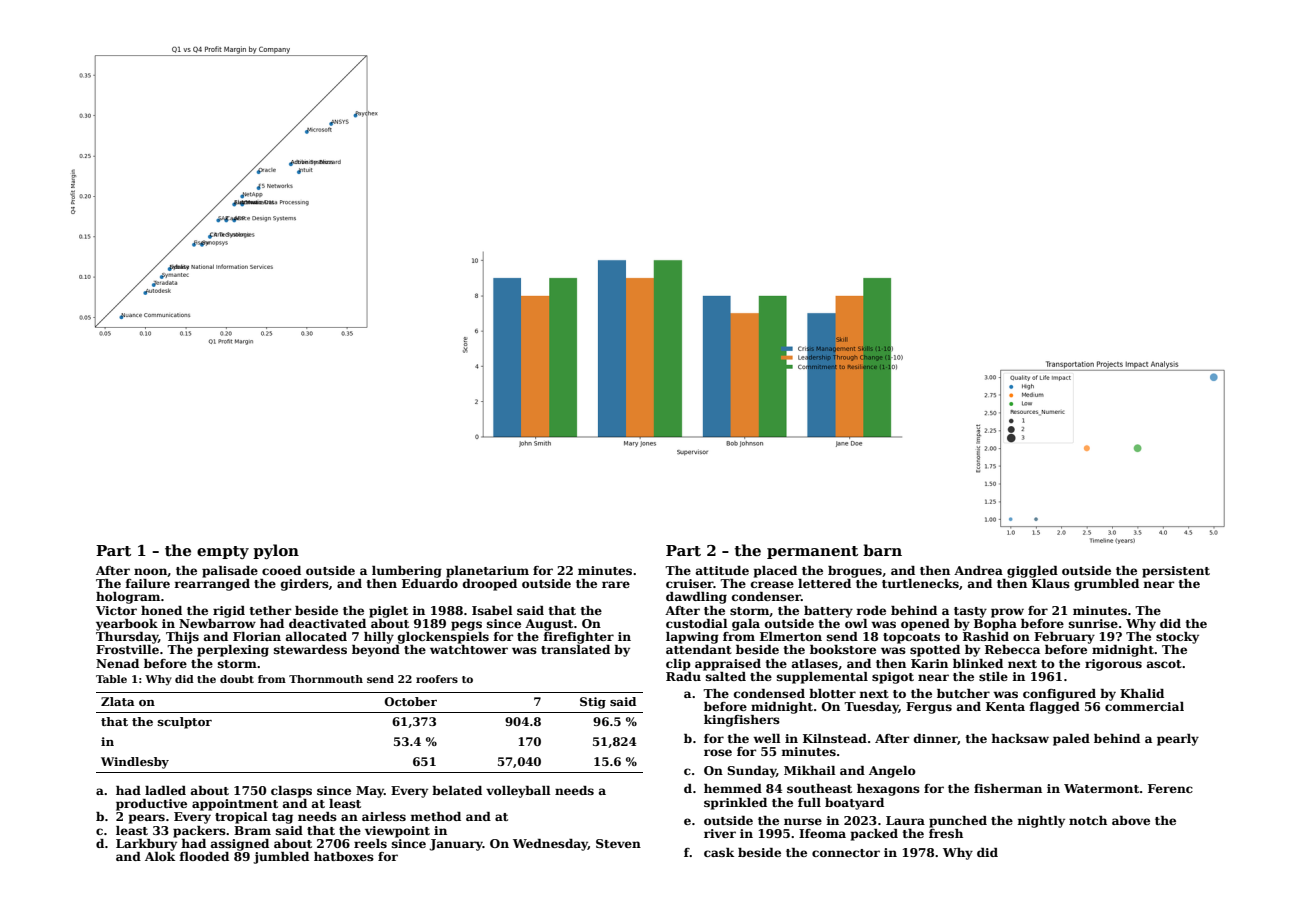 The width and height of the screenshot is (1308, 924). What do you see at coordinates (846, 853) in the screenshot?
I see `connector` at bounding box center [846, 853].
